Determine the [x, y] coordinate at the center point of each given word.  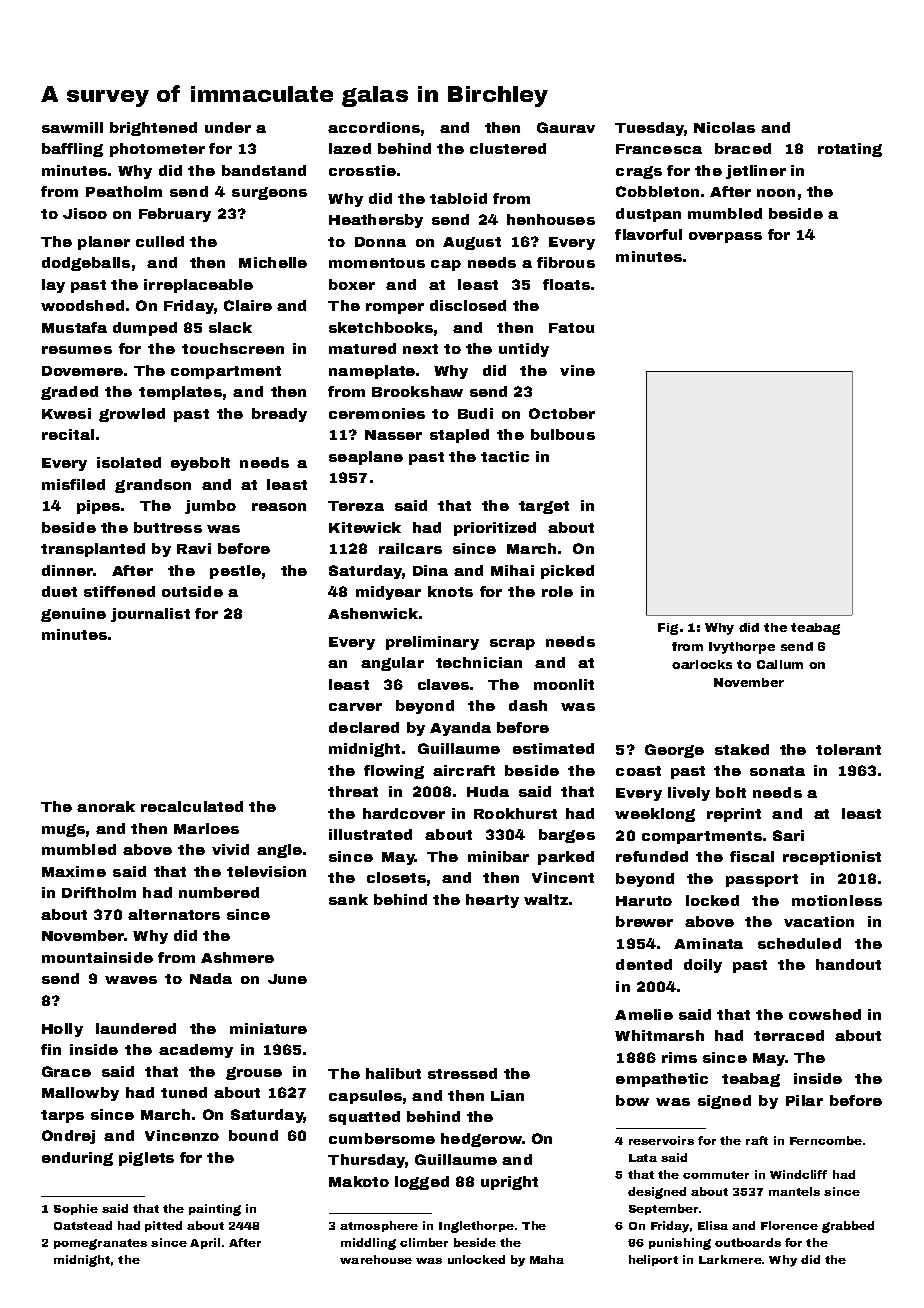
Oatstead [83, 1225]
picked [567, 572]
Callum [780, 664]
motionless [837, 900]
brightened [153, 129]
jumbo [210, 507]
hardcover [404, 813]
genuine [73, 615]
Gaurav [566, 127]
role [557, 591]
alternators [174, 914]
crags [639, 172]
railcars [410, 548]
